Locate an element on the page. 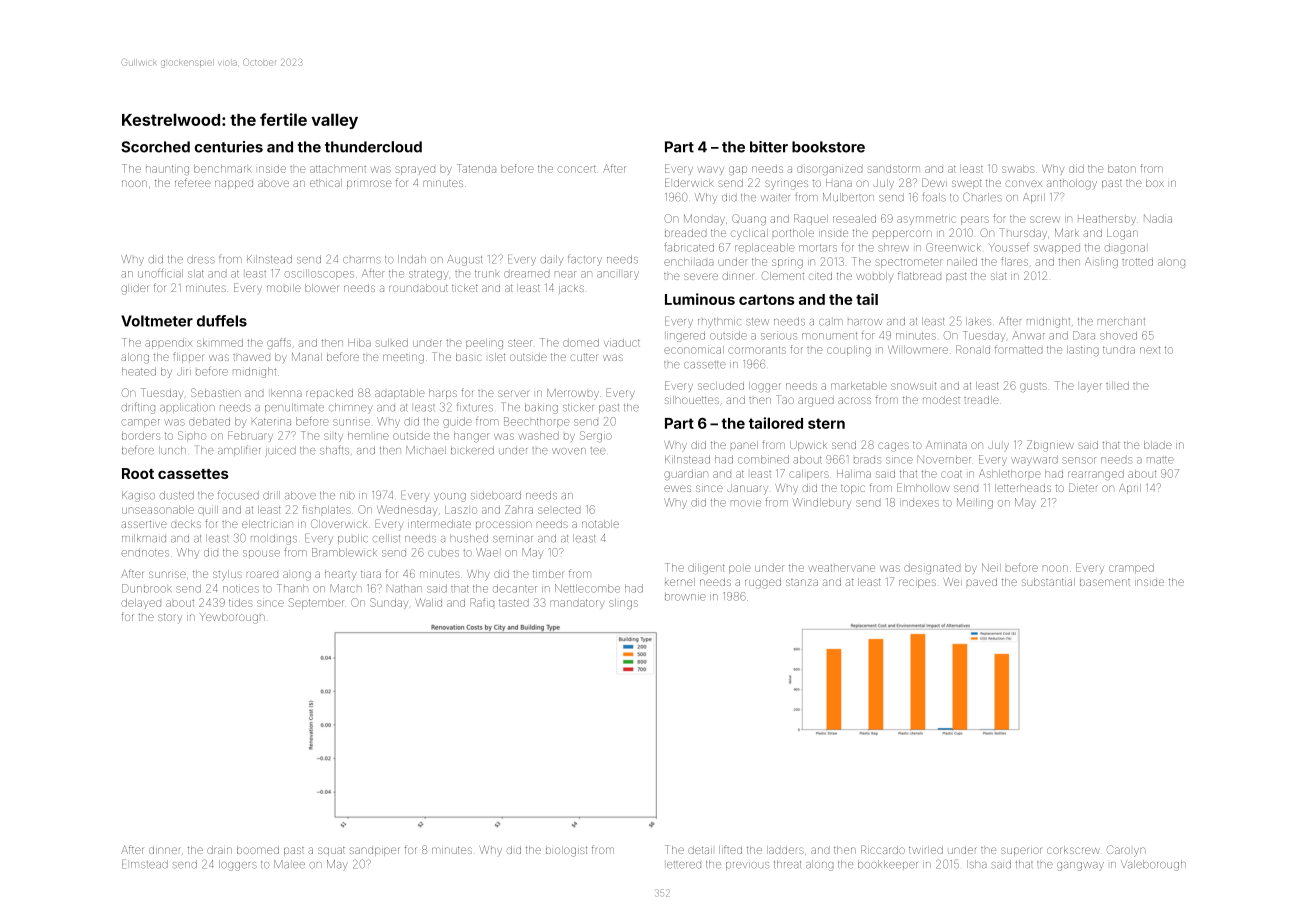 The height and width of the page is (924, 1308). spouse is located at coordinates (261, 553).
